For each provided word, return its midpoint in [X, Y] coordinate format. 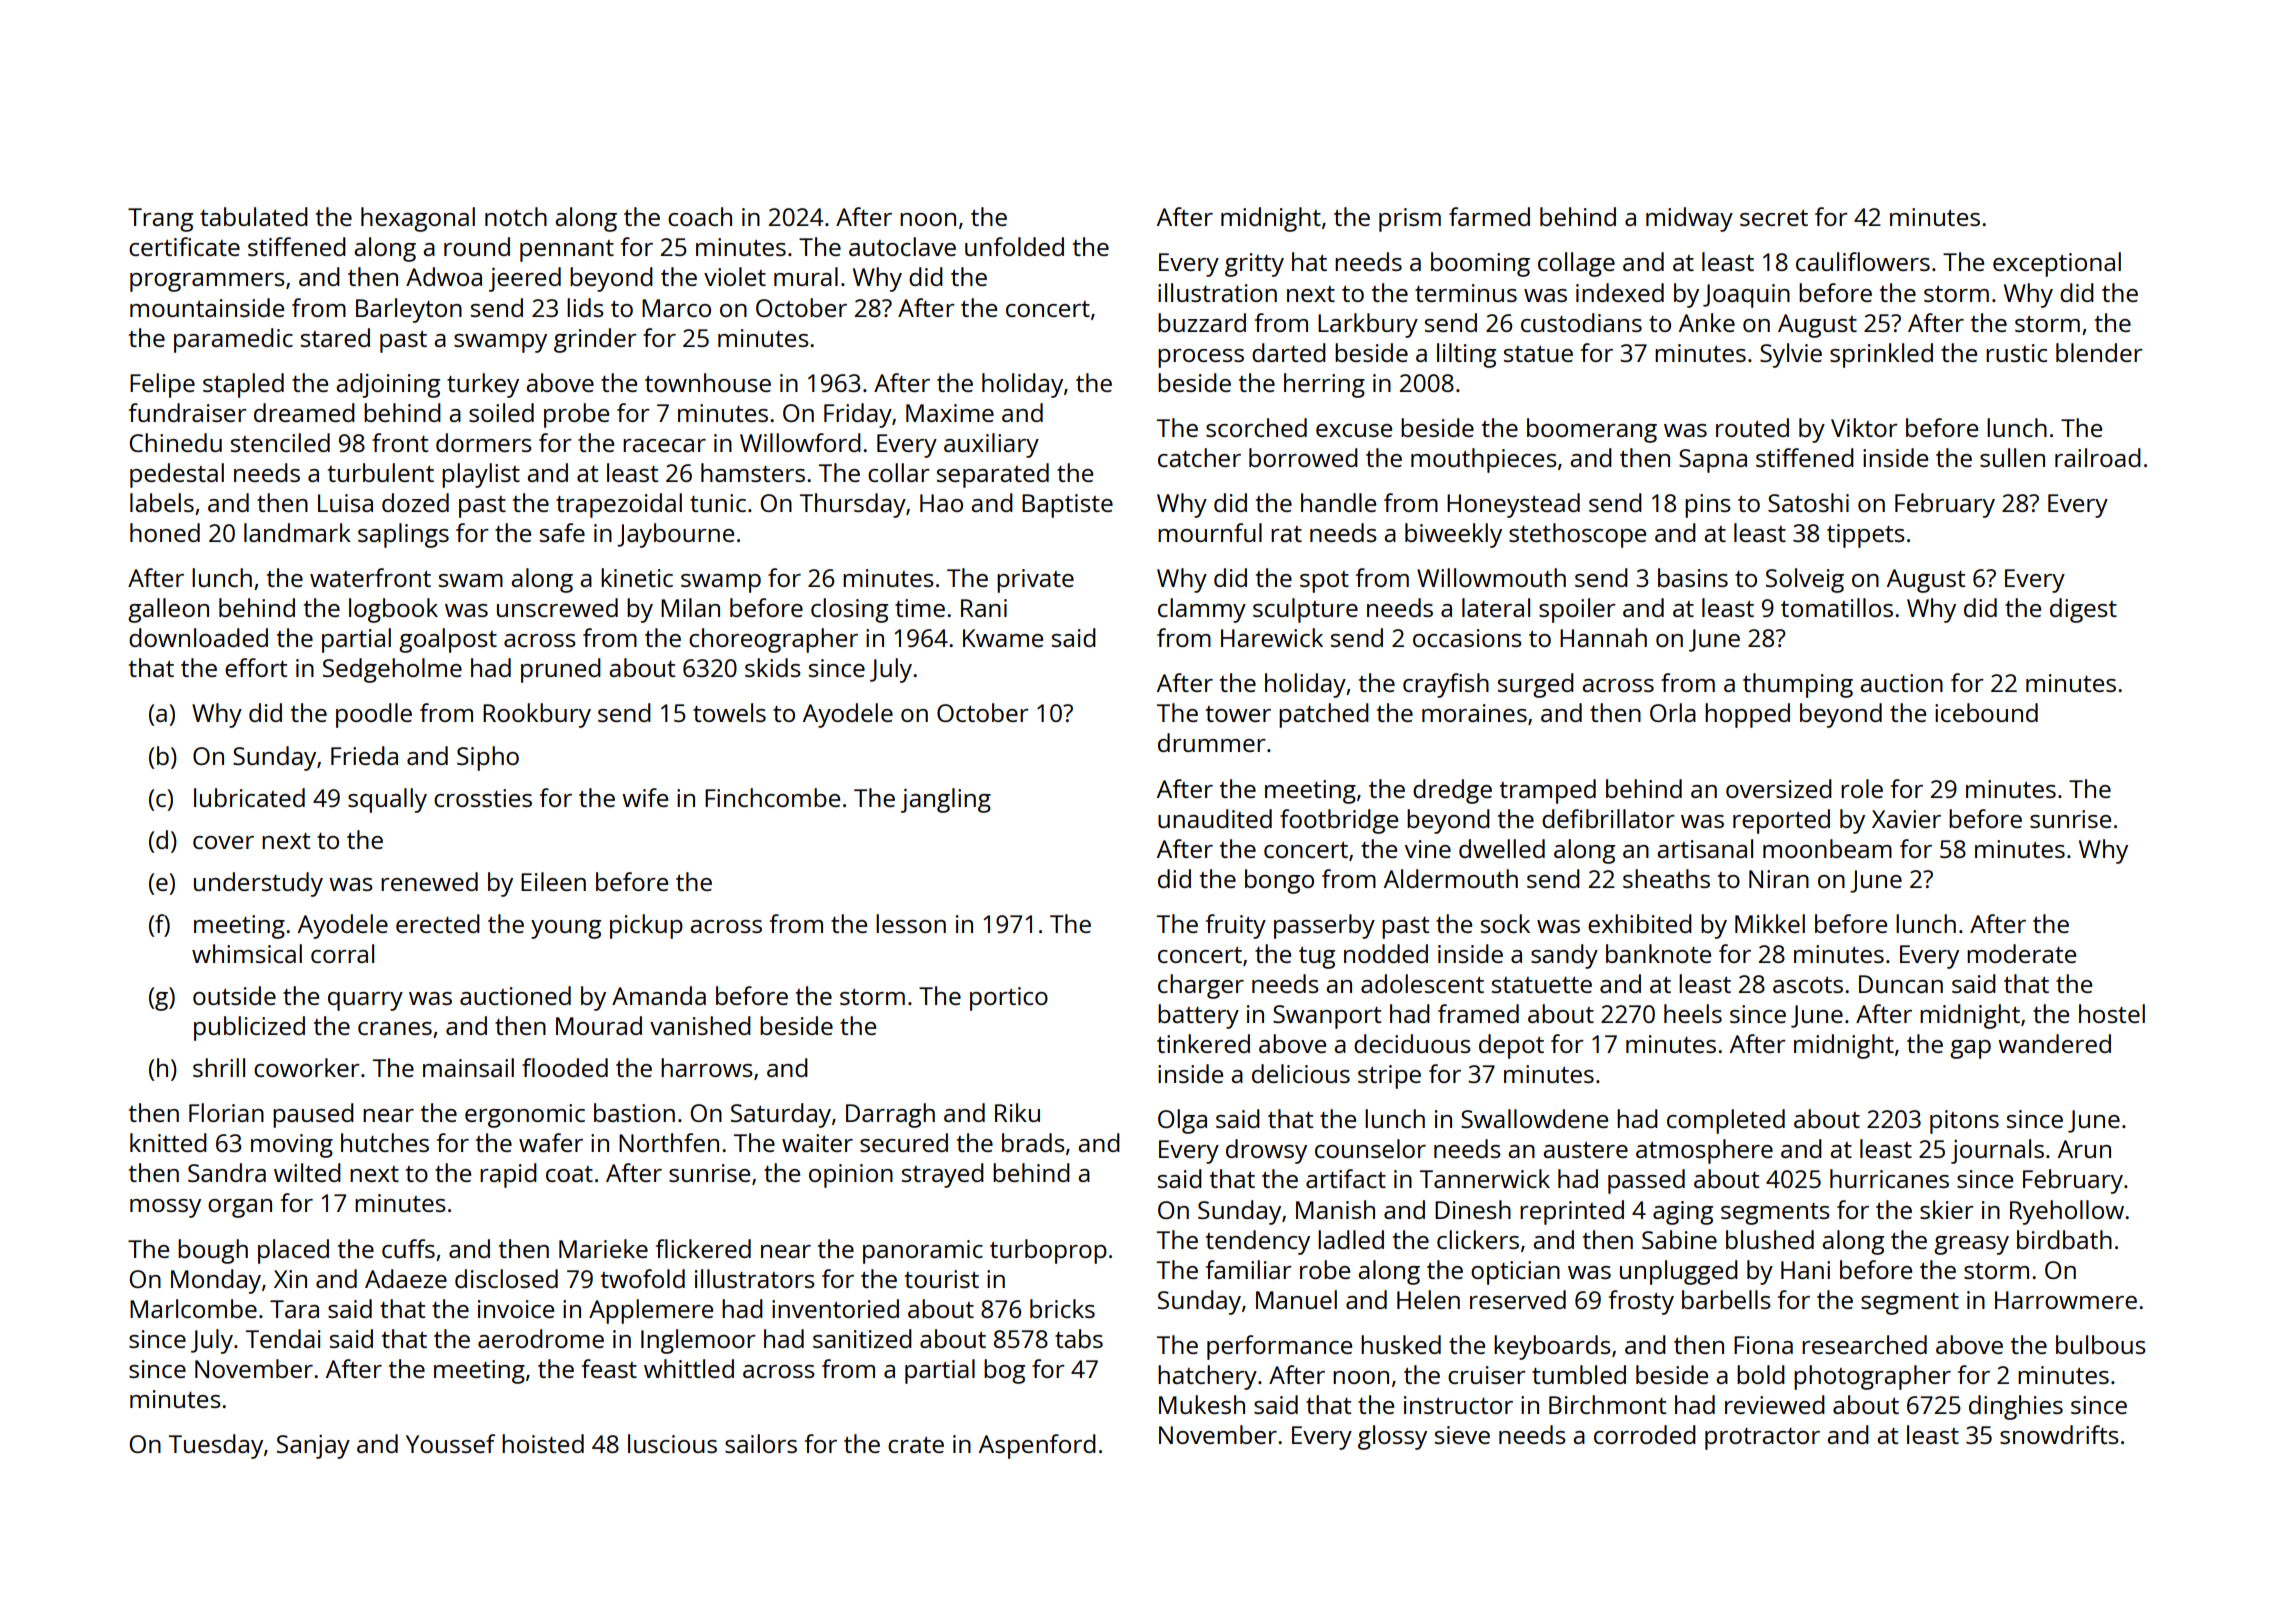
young [566, 929]
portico [1009, 999]
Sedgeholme [392, 670]
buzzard [1202, 322]
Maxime [950, 413]
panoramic [923, 1252]
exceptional [2057, 264]
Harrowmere [2066, 1300]
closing [849, 610]
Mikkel [1770, 923]
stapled [243, 385]
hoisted [543, 1443]
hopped [1747, 715]
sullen [2012, 457]
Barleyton [409, 310]
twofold [643, 1278]
